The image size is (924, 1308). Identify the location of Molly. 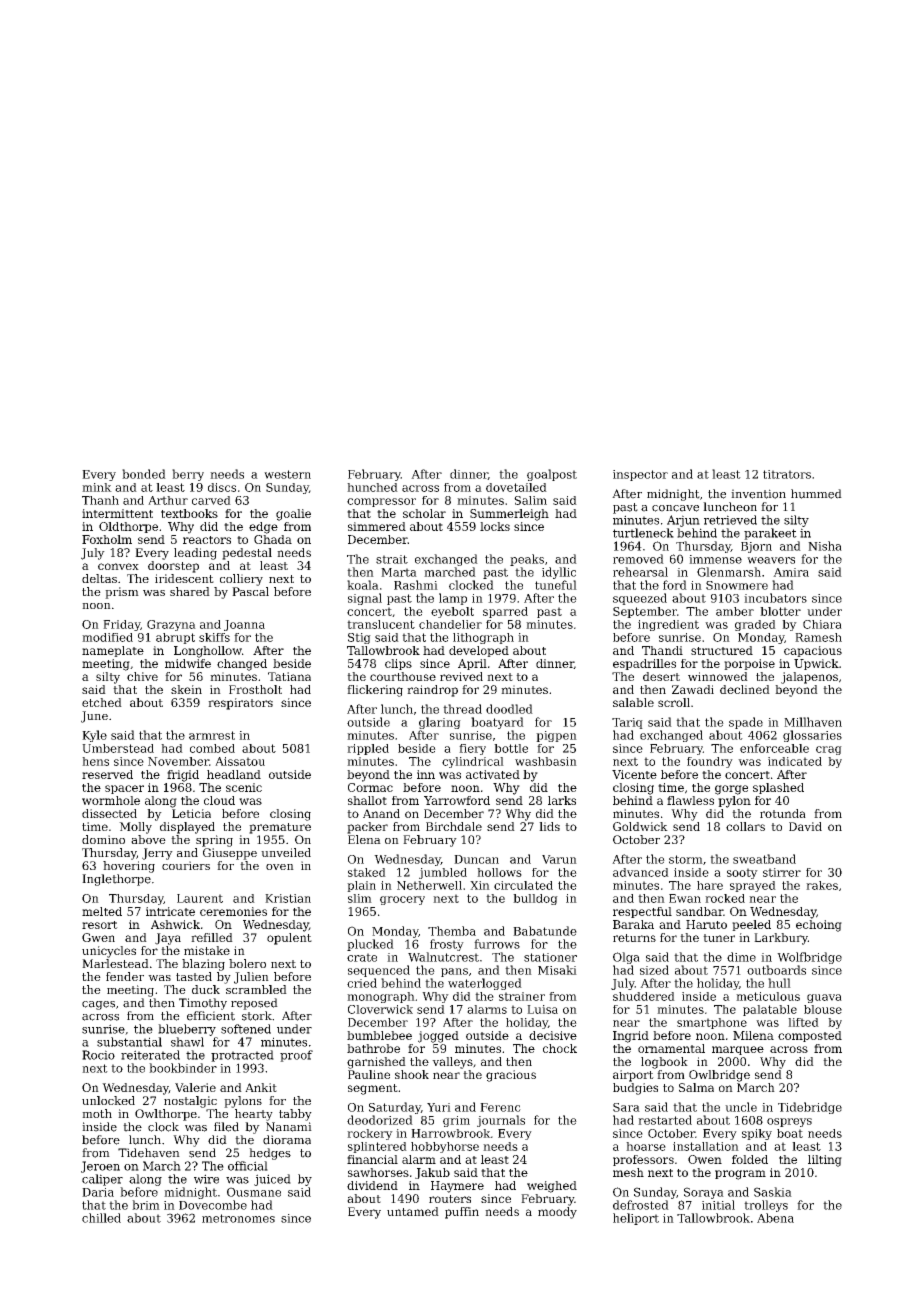
(135, 828).
